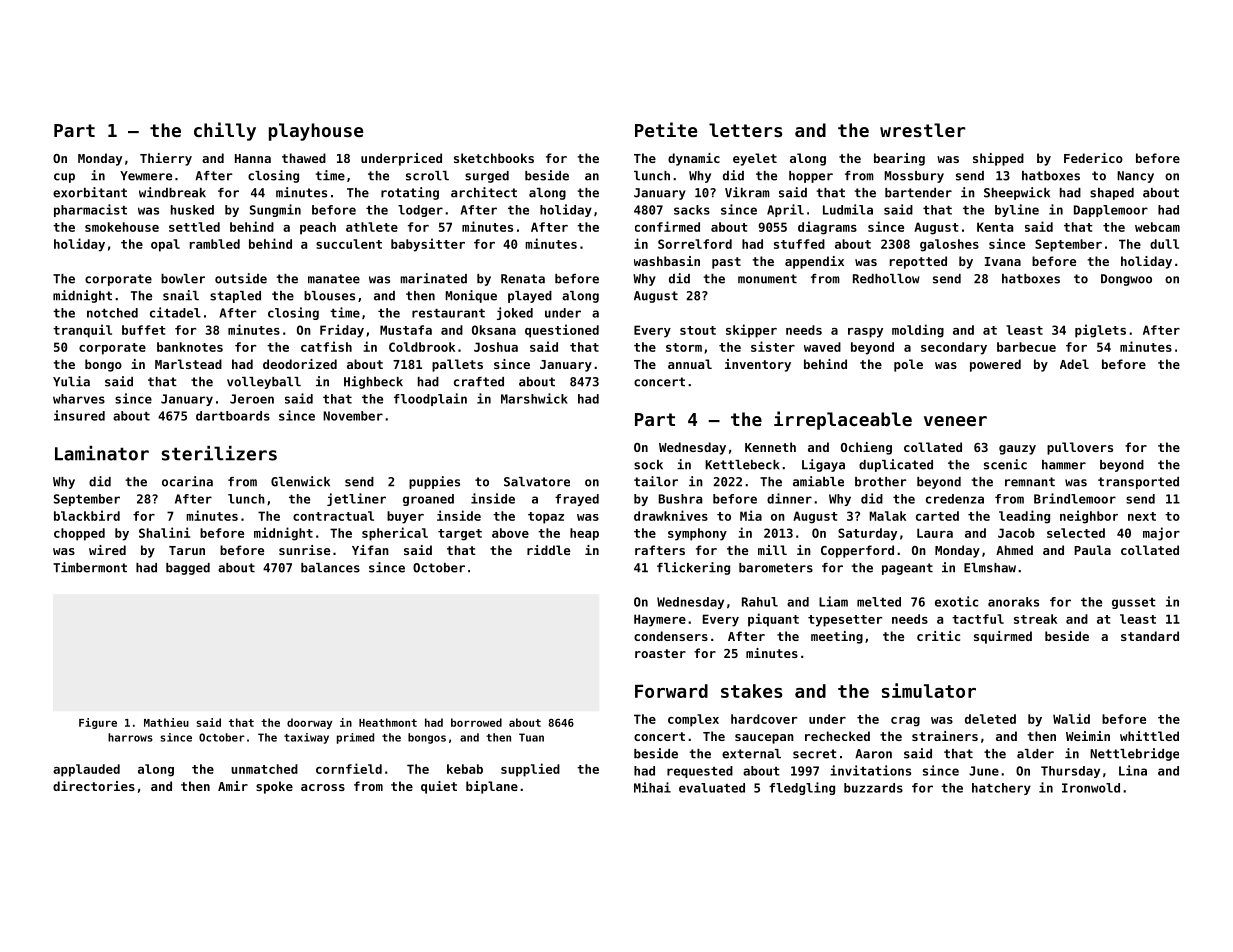 This screenshot has width=1233, height=952. What do you see at coordinates (233, 416) in the screenshot?
I see `dartboards` at bounding box center [233, 416].
